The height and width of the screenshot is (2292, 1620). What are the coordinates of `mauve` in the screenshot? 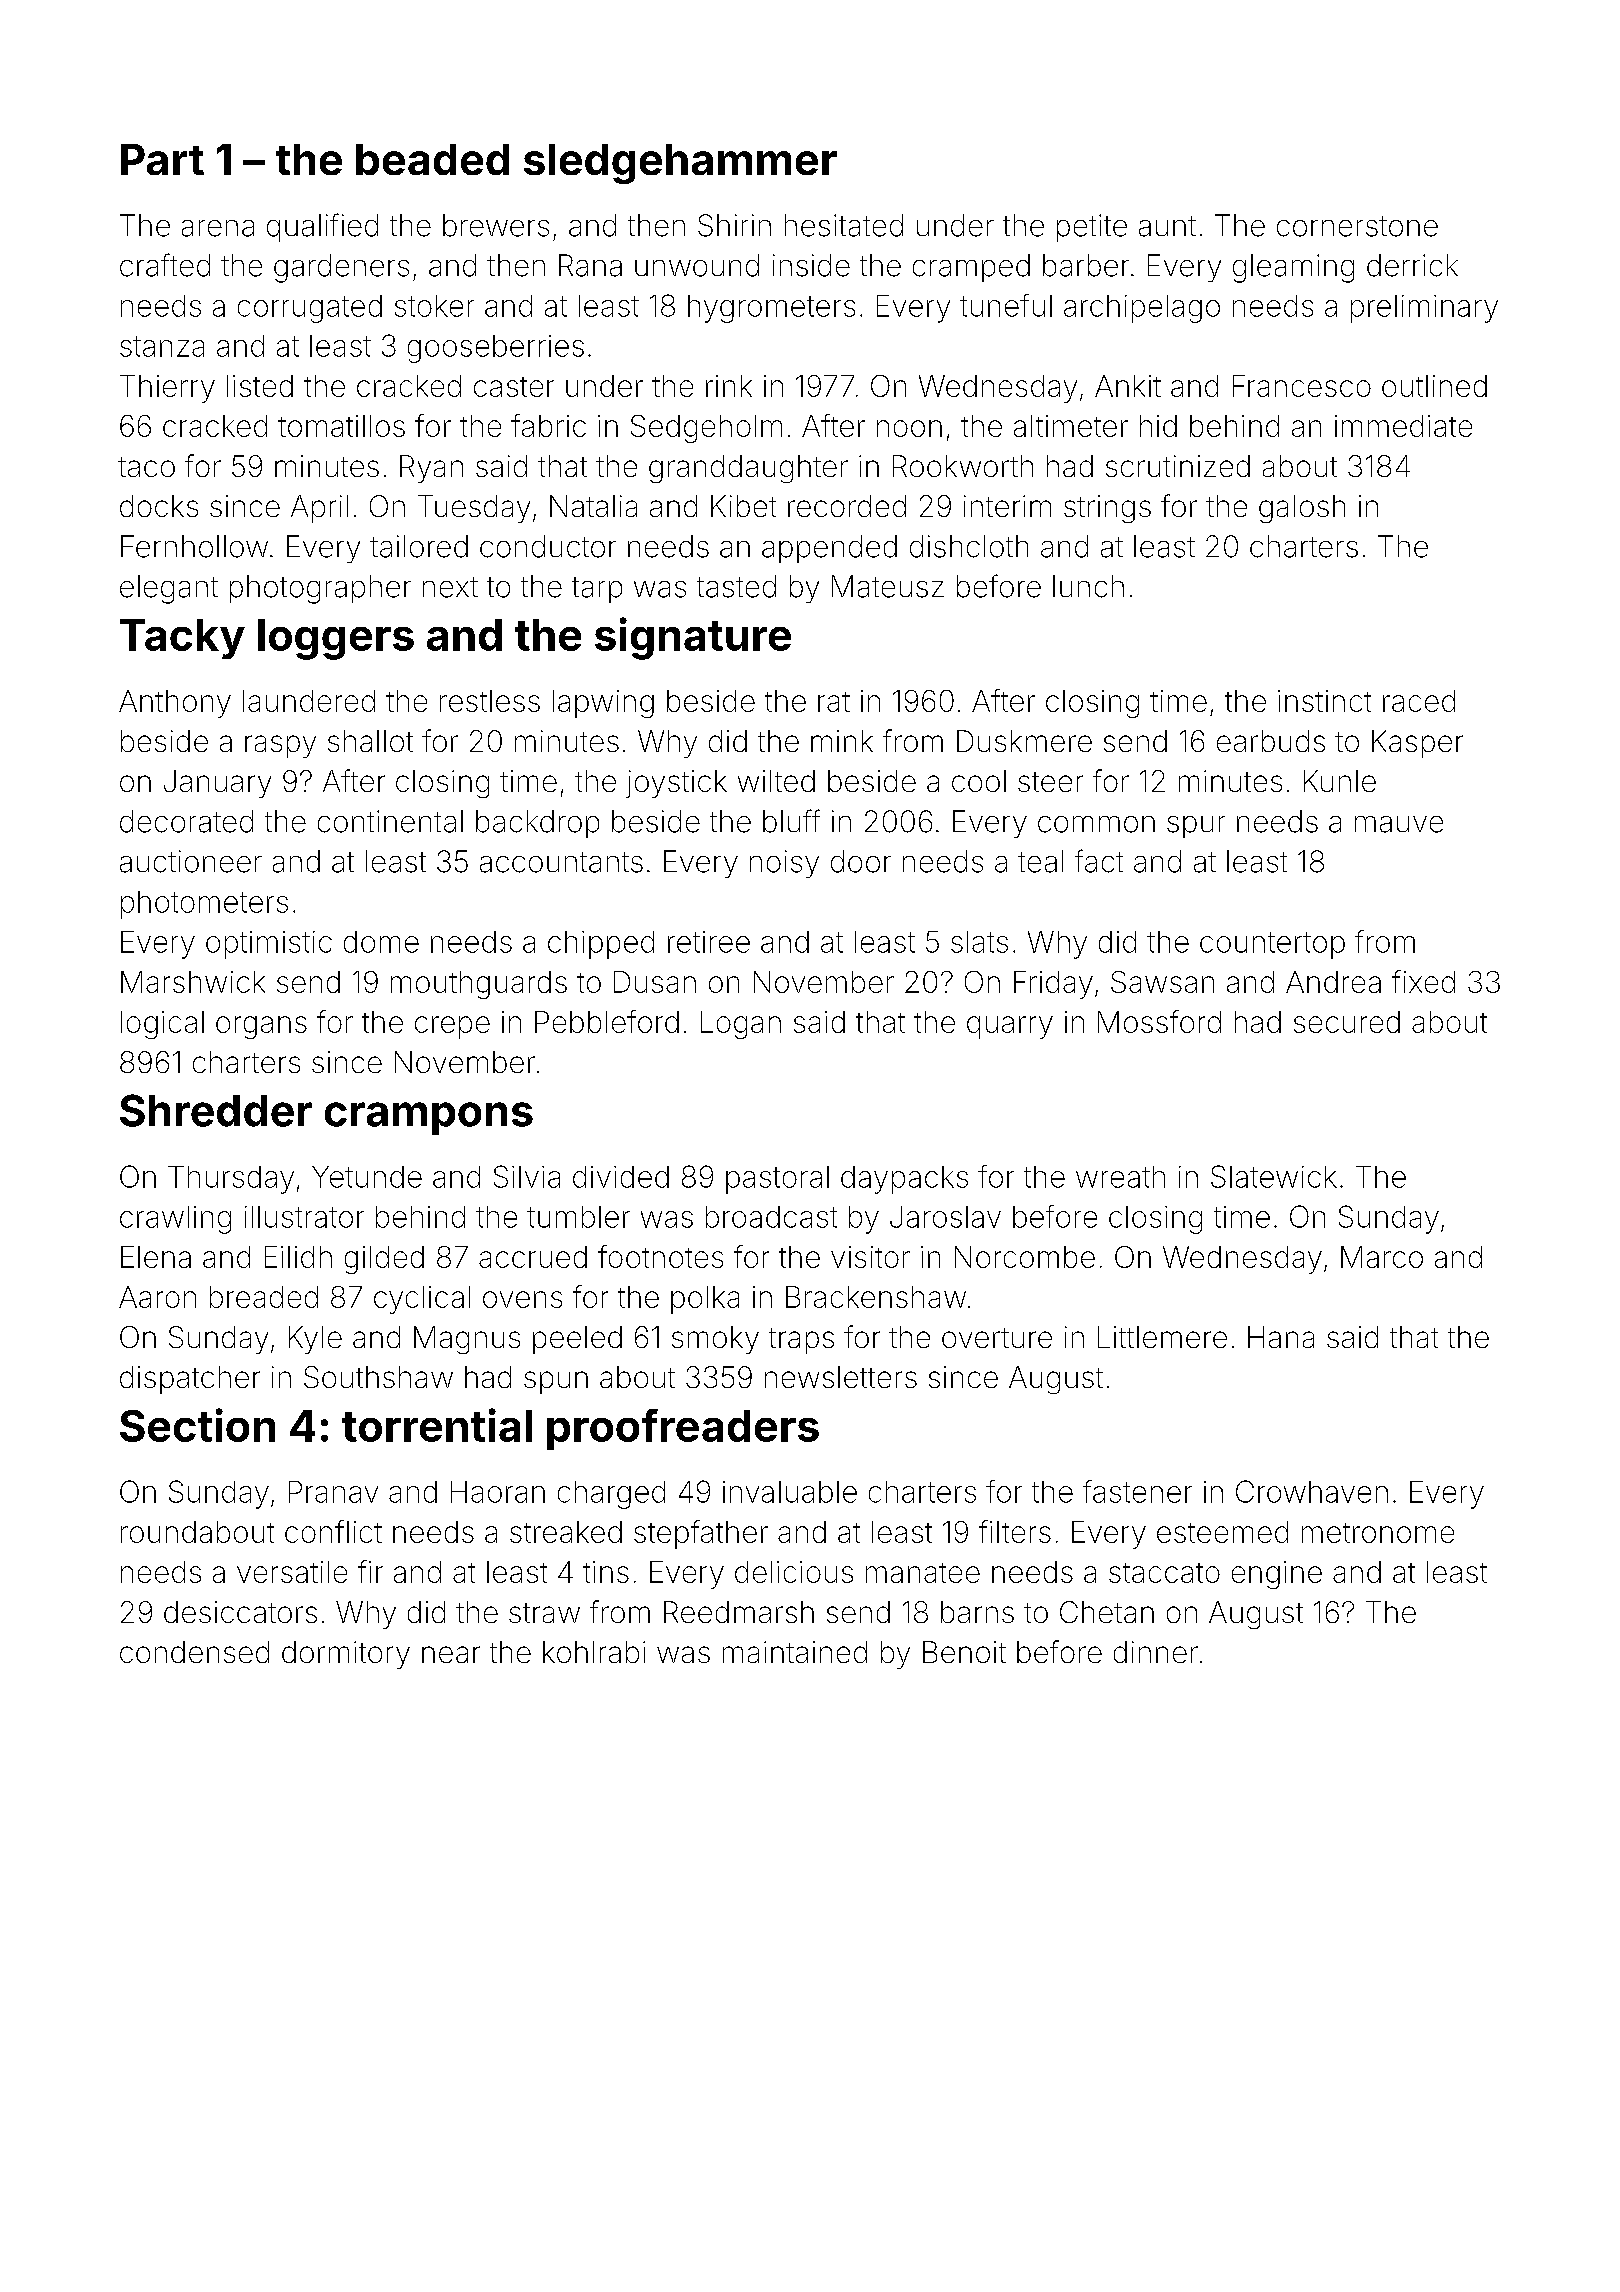 It's located at (1399, 824).
